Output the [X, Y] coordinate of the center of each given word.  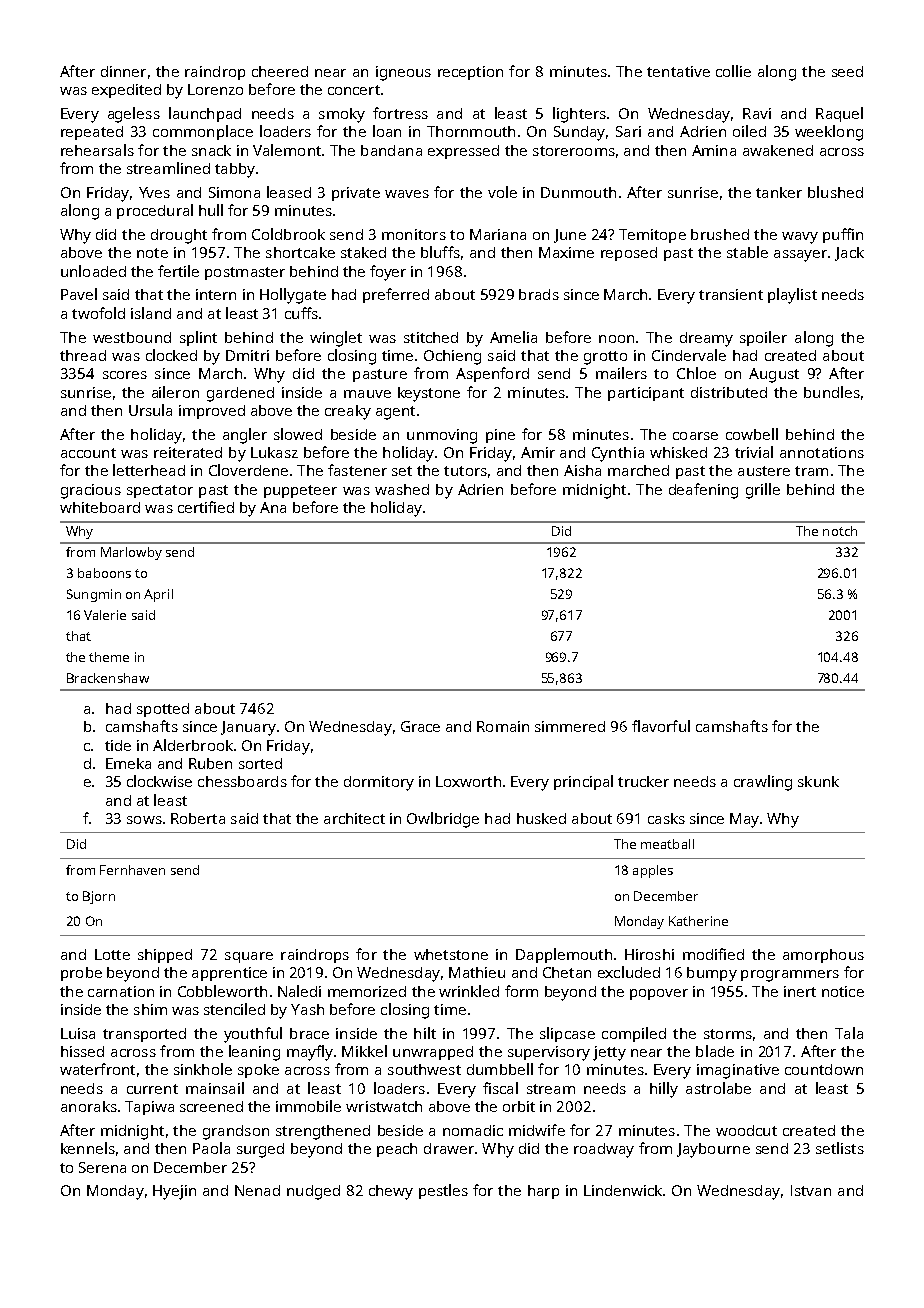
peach [397, 1150]
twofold [98, 313]
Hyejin [174, 1192]
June [570, 236]
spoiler [763, 338]
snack [211, 150]
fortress [400, 113]
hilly [664, 1090]
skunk [818, 781]
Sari [628, 131]
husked [541, 818]
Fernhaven [132, 870]
